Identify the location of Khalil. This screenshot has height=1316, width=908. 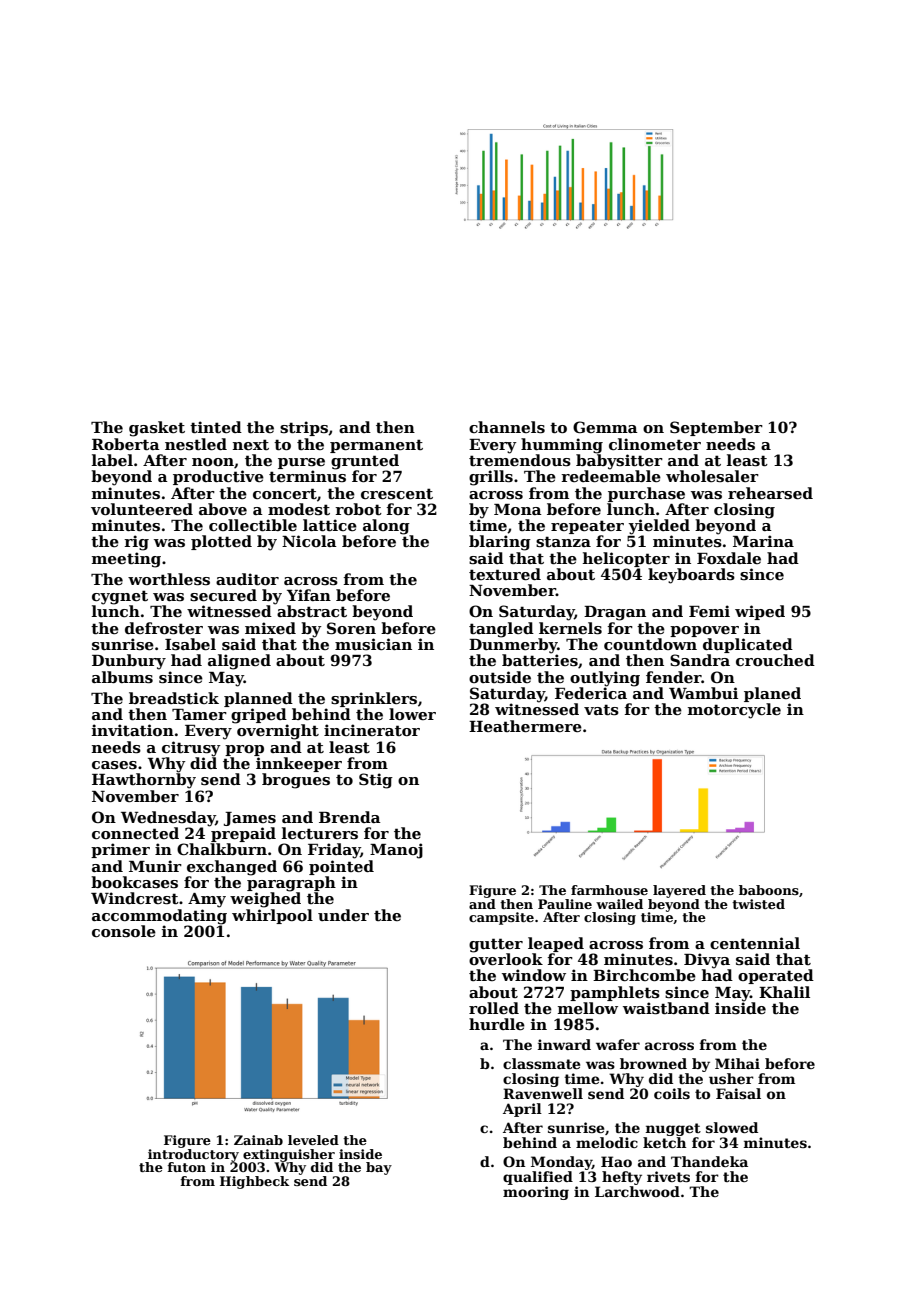
(784, 992).
